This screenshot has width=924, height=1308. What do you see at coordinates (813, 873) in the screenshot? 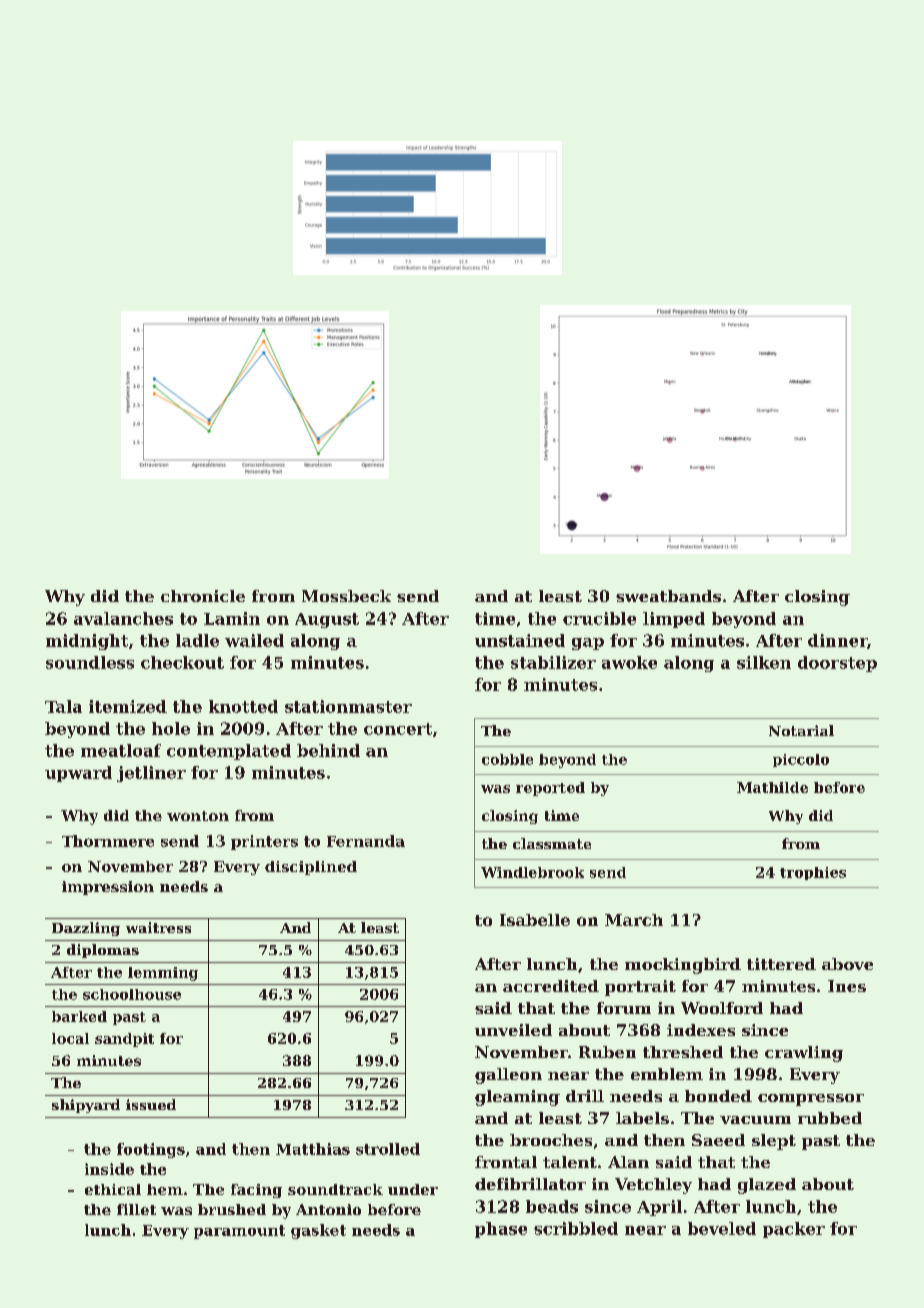
I see `trophies` at bounding box center [813, 873].
